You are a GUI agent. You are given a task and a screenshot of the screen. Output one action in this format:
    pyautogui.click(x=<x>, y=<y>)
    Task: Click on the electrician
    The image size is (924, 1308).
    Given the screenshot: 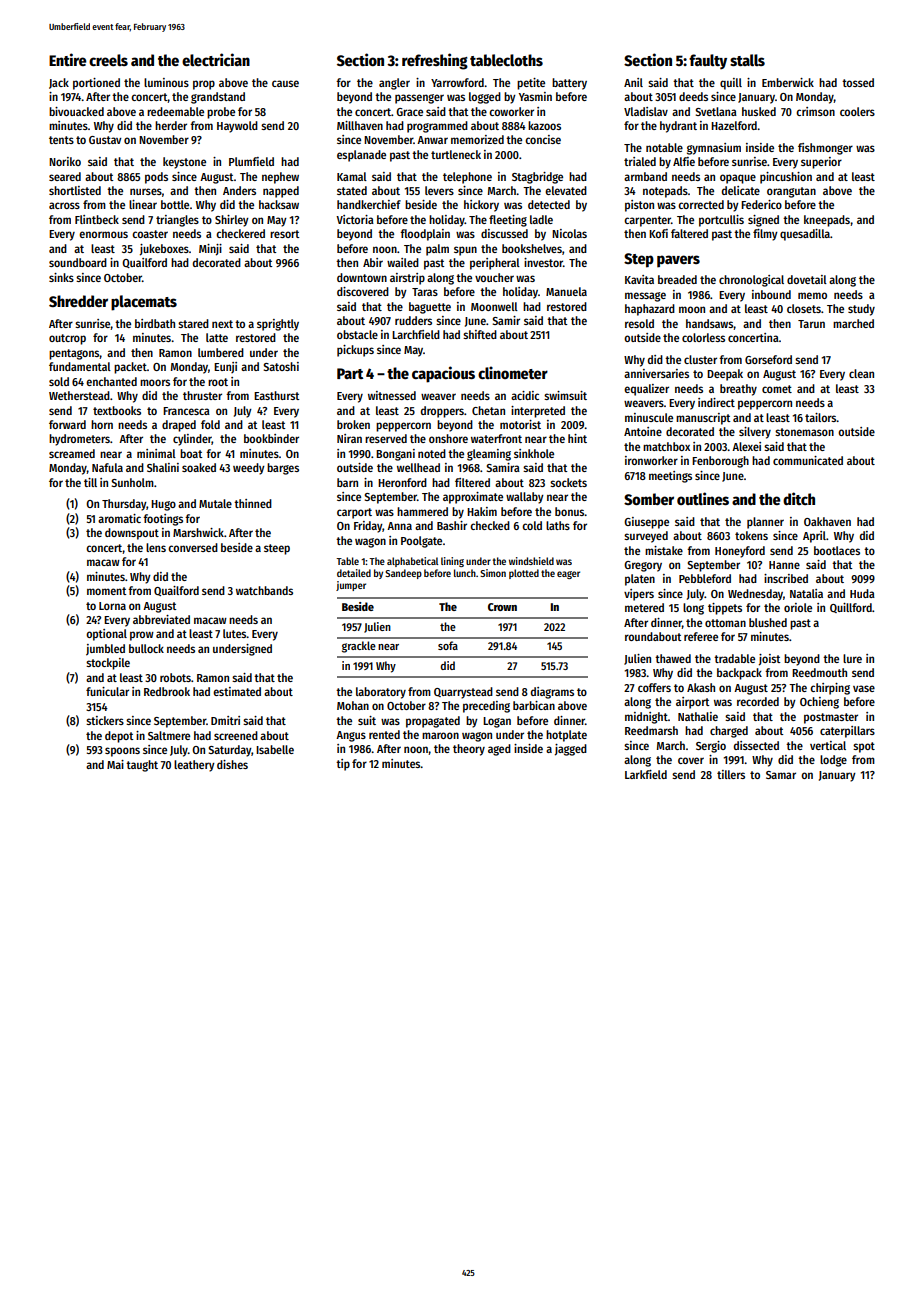 What is the action you would take?
    pyautogui.click(x=216, y=59)
